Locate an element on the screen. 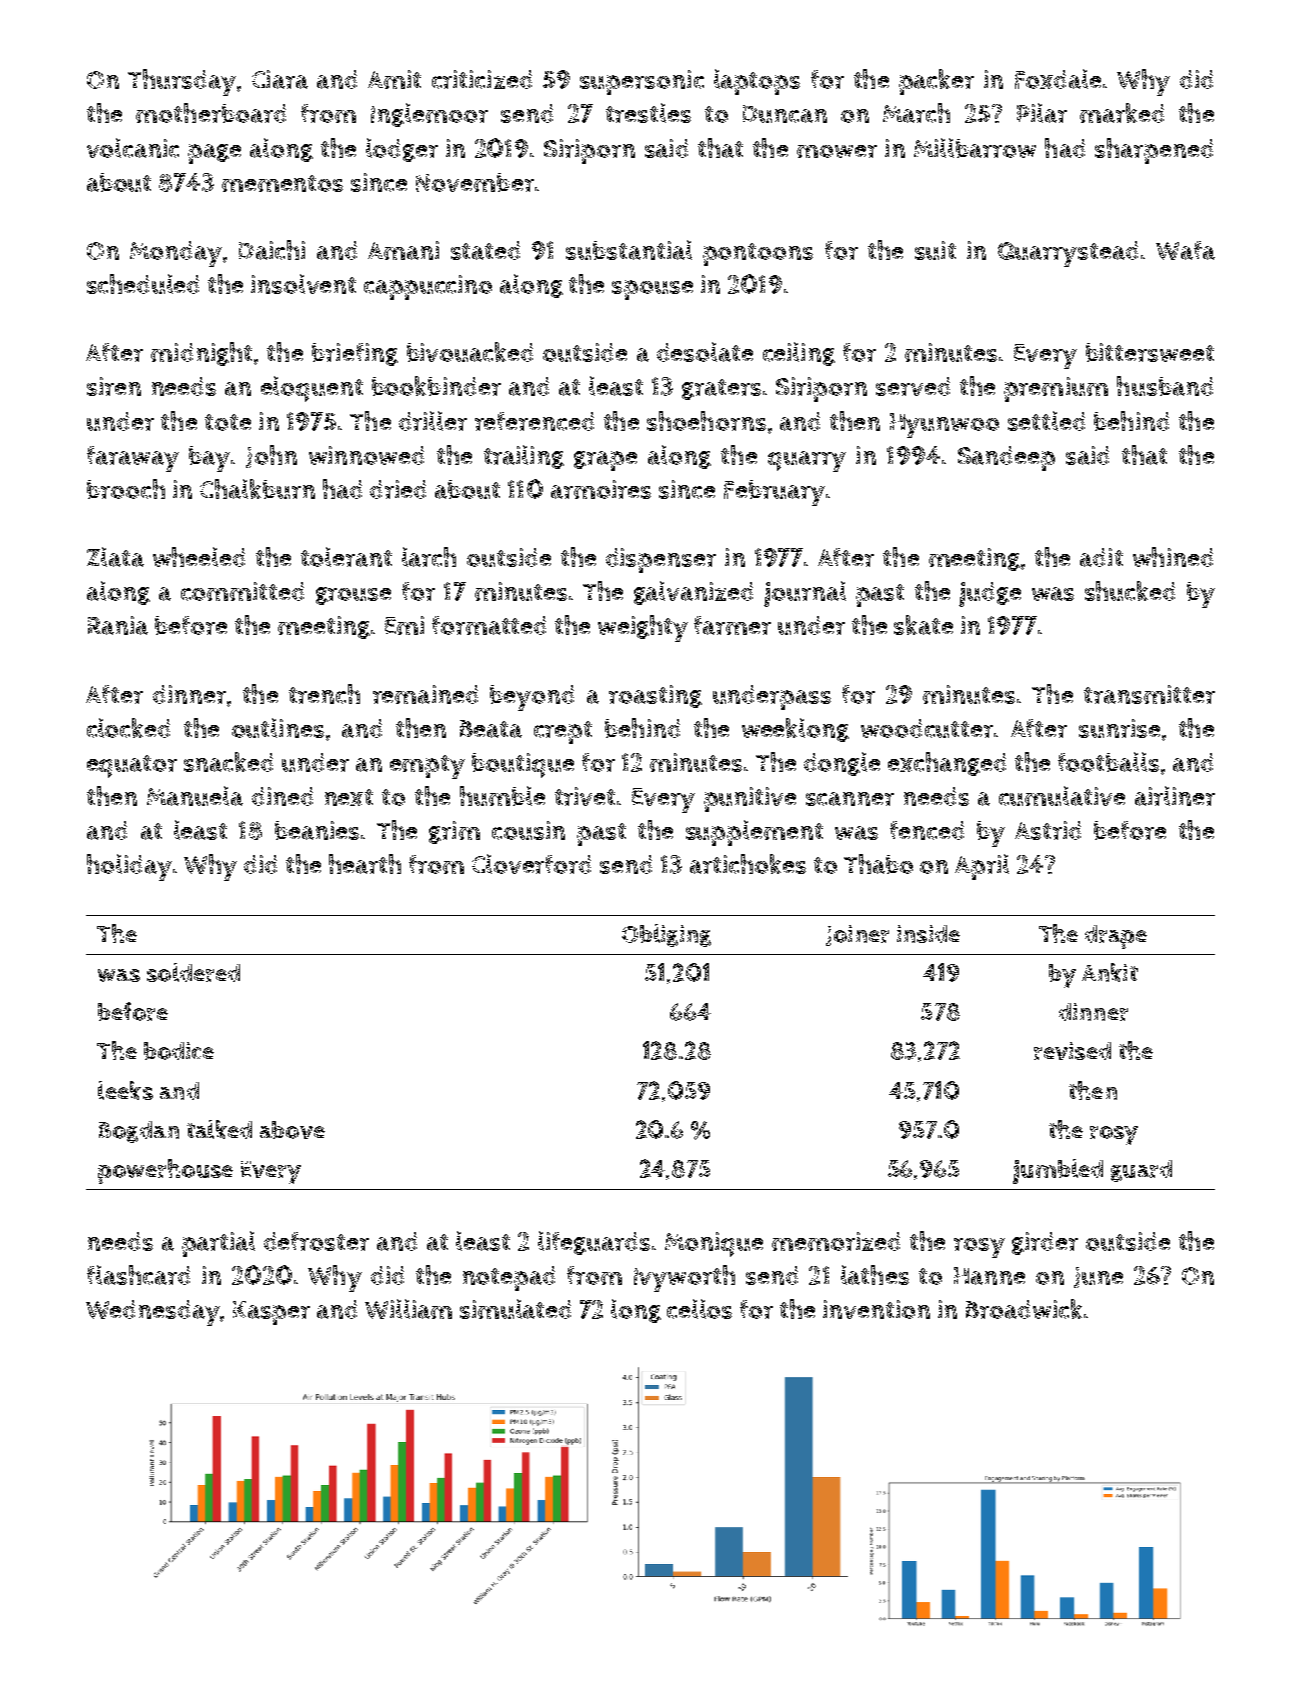 This screenshot has width=1301, height=1684. holiday is located at coordinates (129, 867).
